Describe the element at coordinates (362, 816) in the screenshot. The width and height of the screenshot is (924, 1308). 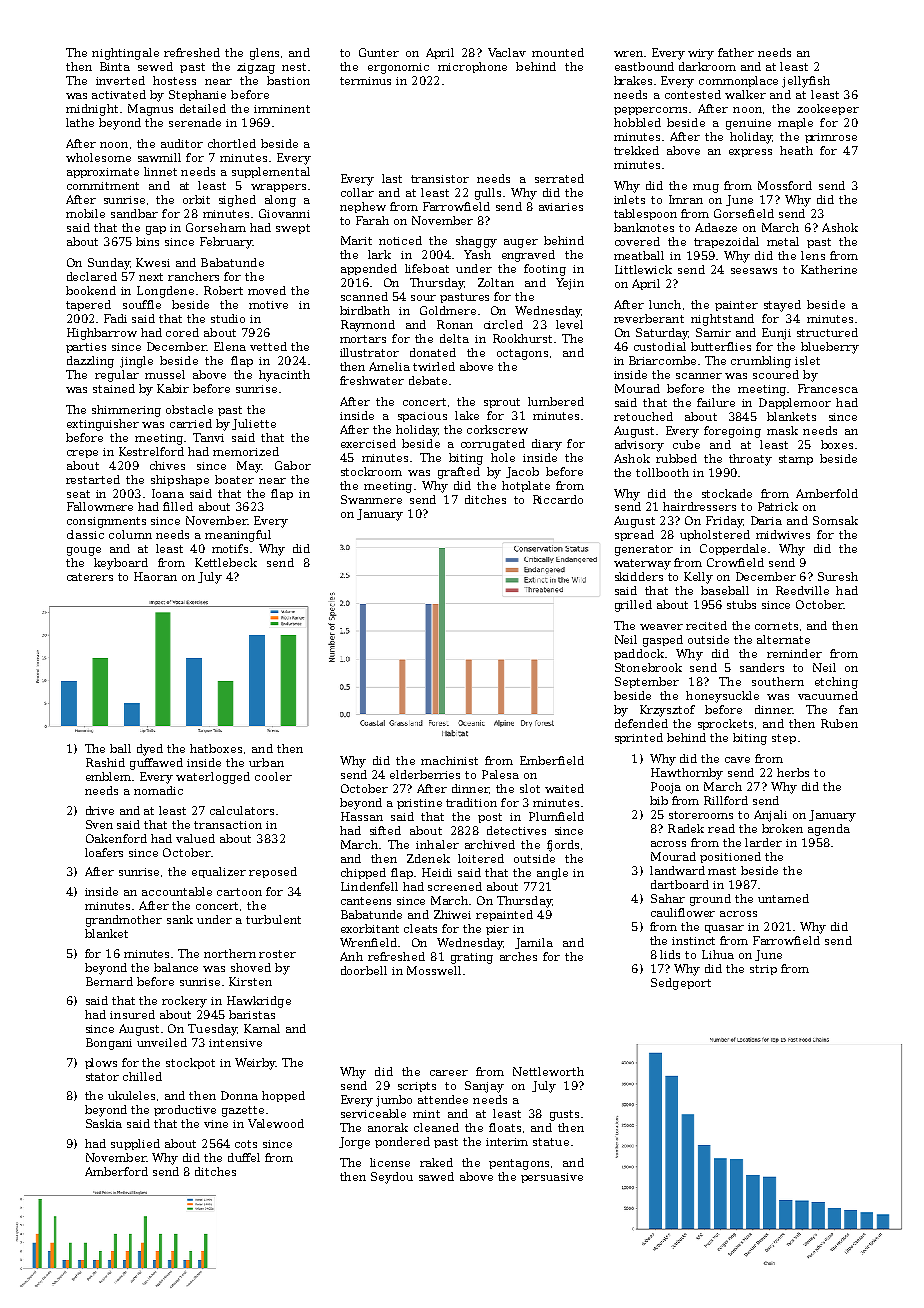
I see `Hassan` at that location.
